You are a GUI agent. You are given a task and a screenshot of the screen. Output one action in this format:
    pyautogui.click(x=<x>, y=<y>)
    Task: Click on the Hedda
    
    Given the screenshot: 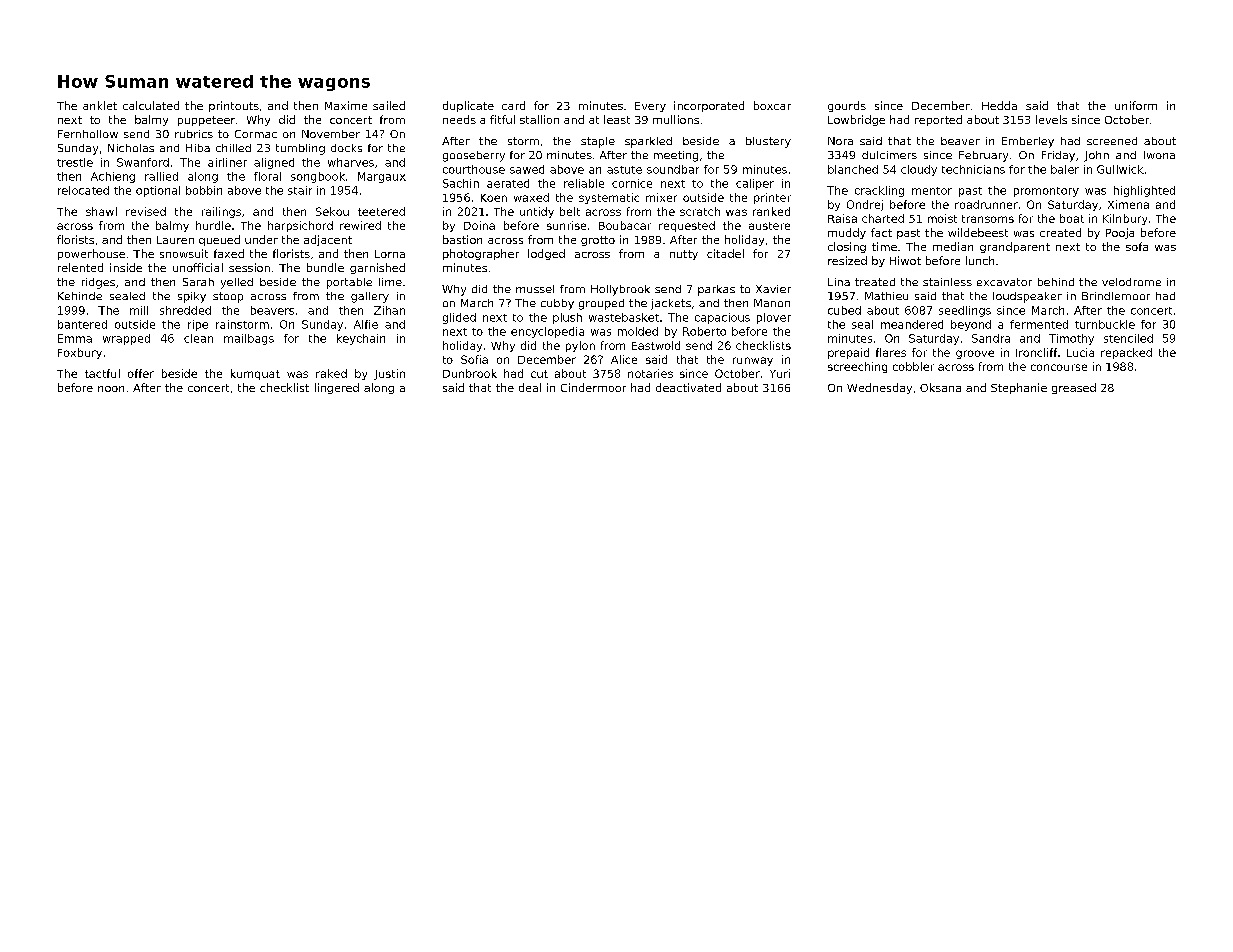 What is the action you would take?
    pyautogui.click(x=999, y=105)
